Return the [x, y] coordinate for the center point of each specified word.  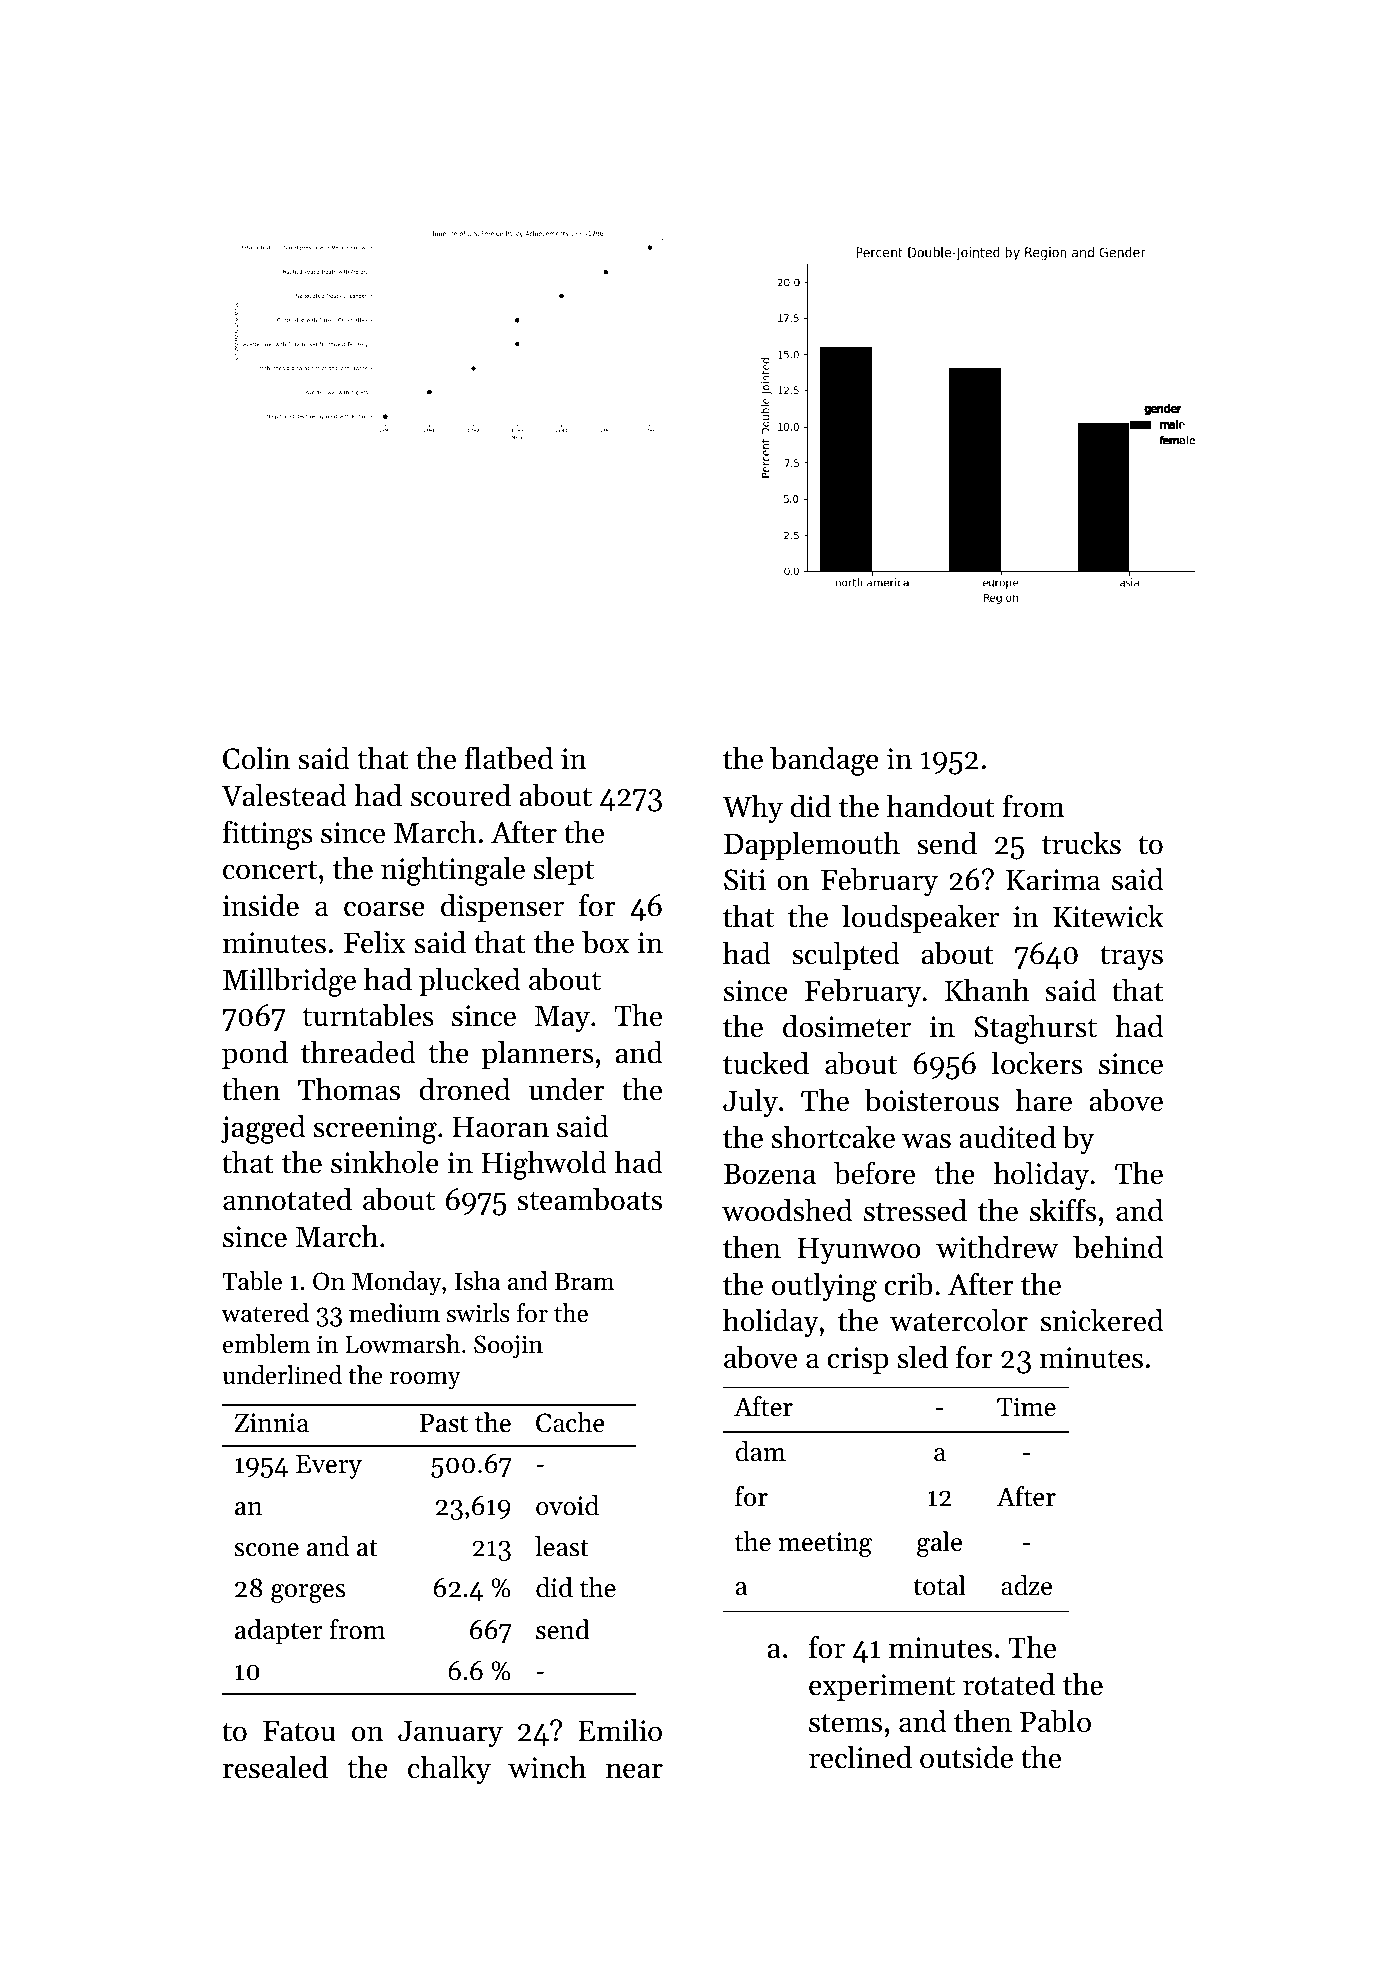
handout [941, 806]
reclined [860, 1757]
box [605, 942]
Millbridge [289, 982]
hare [1043, 1100]
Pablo [1055, 1721]
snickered [1102, 1320]
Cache [570, 1422]
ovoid [567, 1505]
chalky [449, 1770]
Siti [745, 880]
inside [260, 905]
